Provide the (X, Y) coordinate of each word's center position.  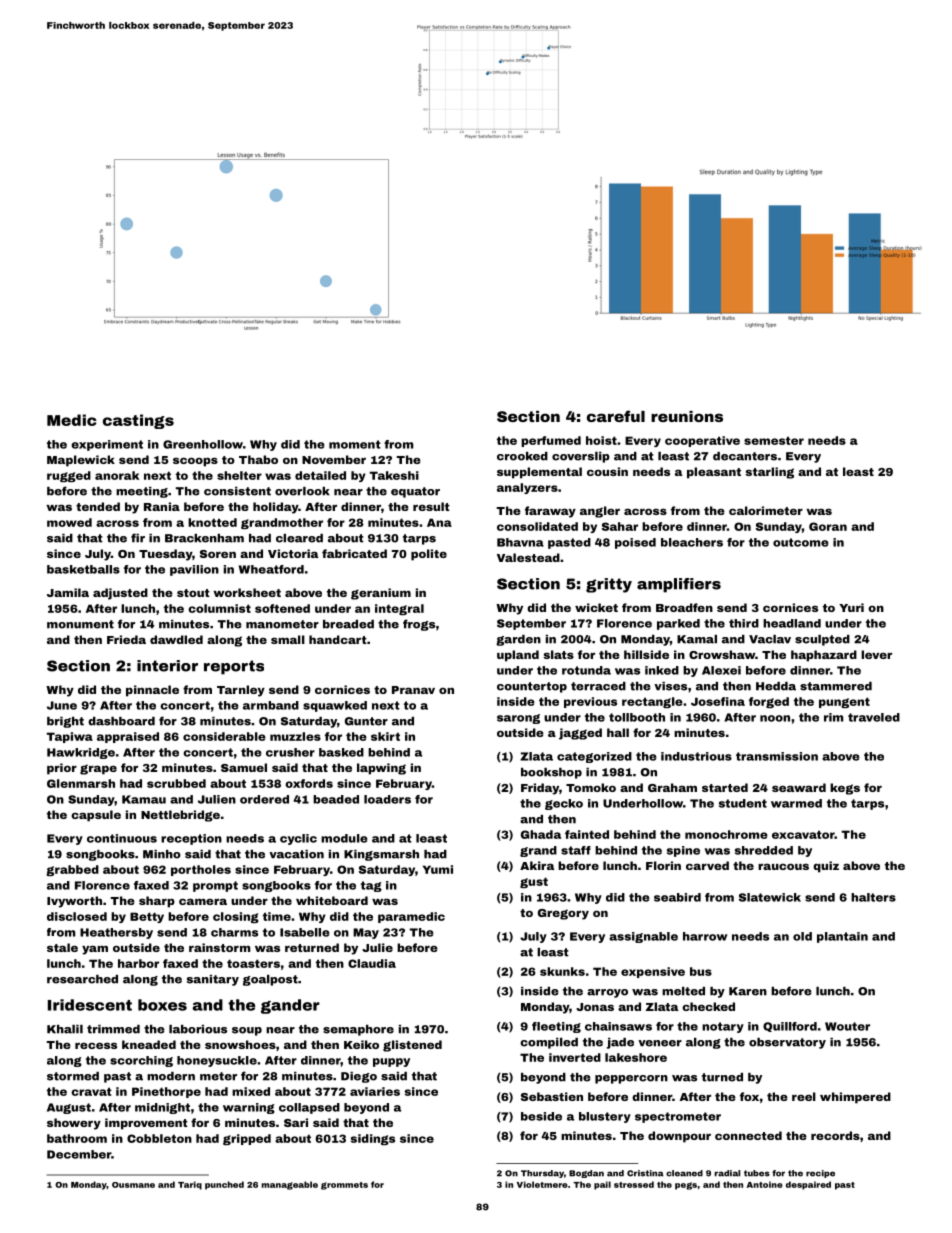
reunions (687, 416)
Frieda (126, 639)
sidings (373, 1139)
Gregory (563, 914)
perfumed (551, 441)
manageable (290, 1185)
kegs (845, 789)
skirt (385, 736)
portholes (201, 870)
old (802, 936)
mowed (69, 522)
